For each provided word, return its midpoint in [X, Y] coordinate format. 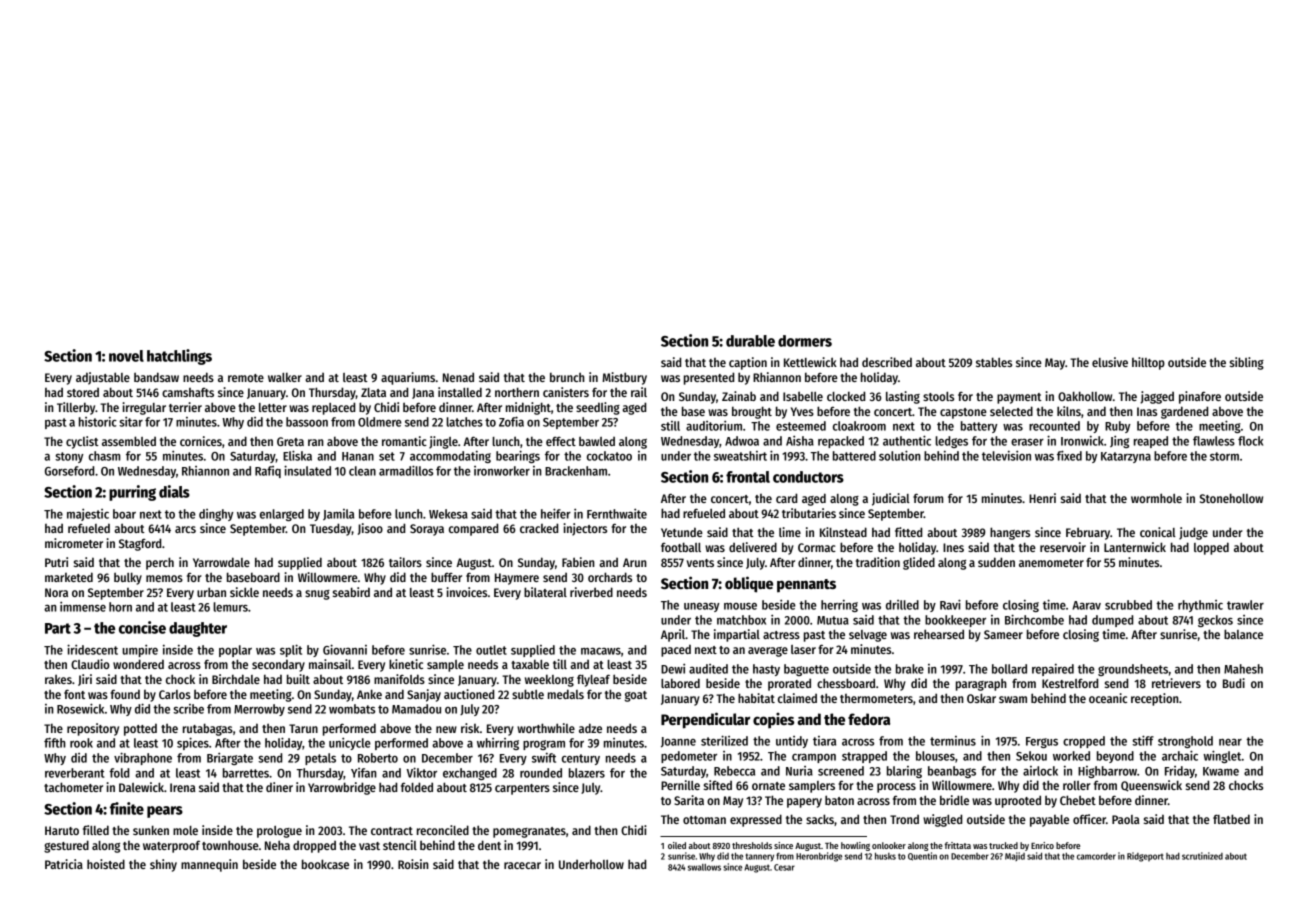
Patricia [64, 864]
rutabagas [208, 729]
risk [470, 728]
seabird [351, 592]
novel [126, 356]
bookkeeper [955, 621]
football [681, 547]
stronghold [1185, 742]
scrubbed [1128, 605]
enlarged [282, 515]
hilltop [1148, 363]
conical [1158, 532]
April [673, 635]
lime [790, 532]
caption [748, 363]
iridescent [92, 649]
